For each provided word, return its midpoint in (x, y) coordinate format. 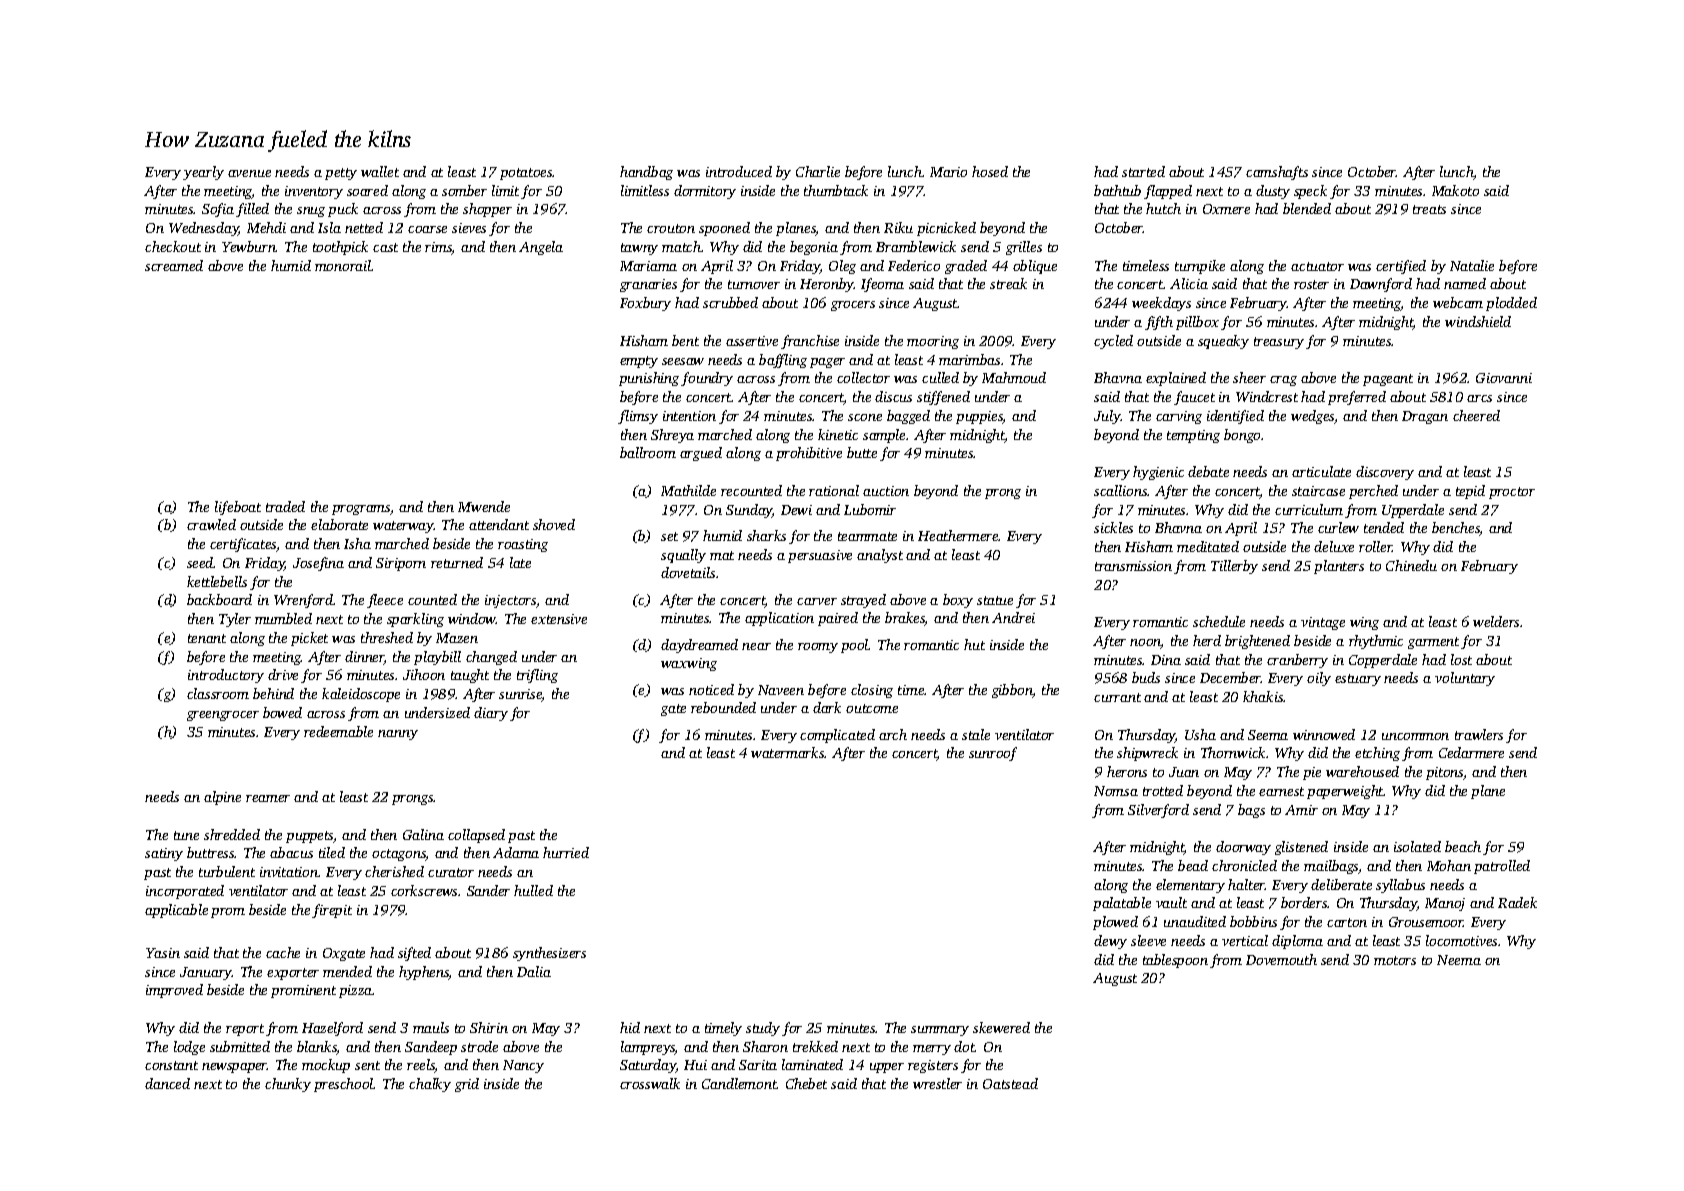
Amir (1301, 810)
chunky (288, 1085)
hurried (566, 852)
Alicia (1189, 283)
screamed (174, 265)
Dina (1166, 660)
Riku (898, 227)
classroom (218, 693)
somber (464, 190)
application (779, 619)
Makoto (1455, 190)
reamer (268, 798)
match (681, 246)
